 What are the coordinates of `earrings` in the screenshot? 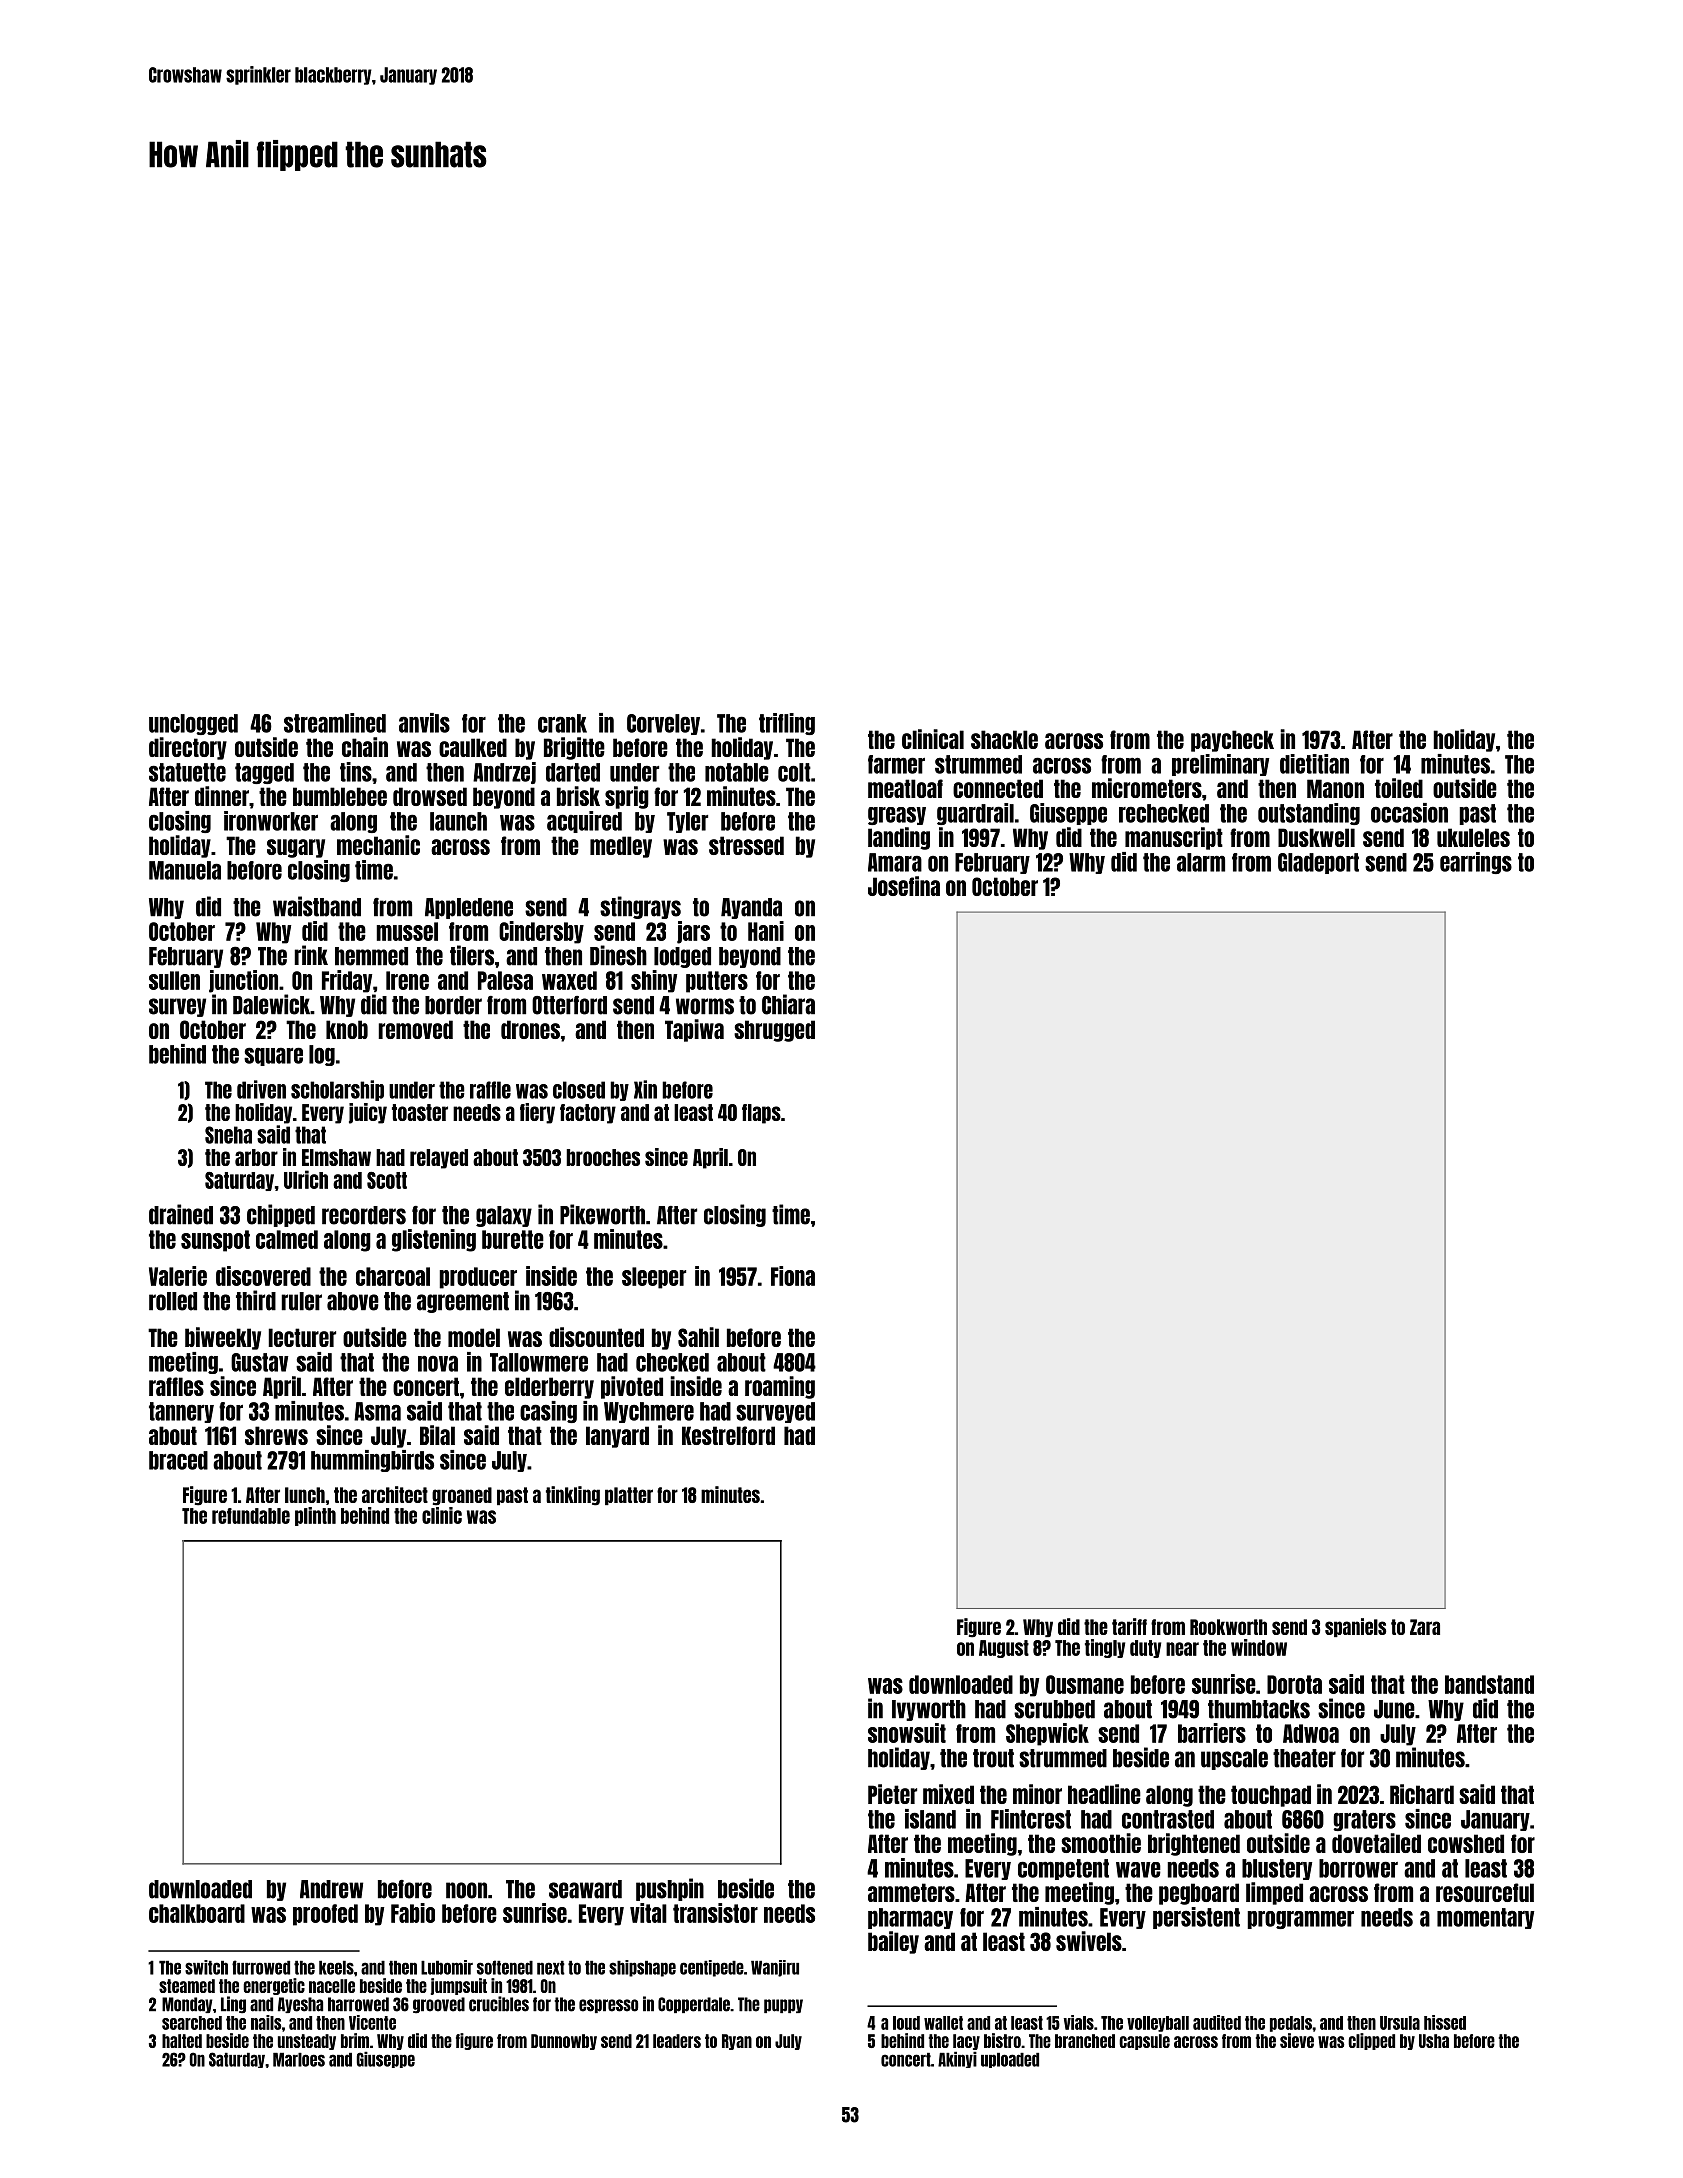 It's located at (1476, 863).
